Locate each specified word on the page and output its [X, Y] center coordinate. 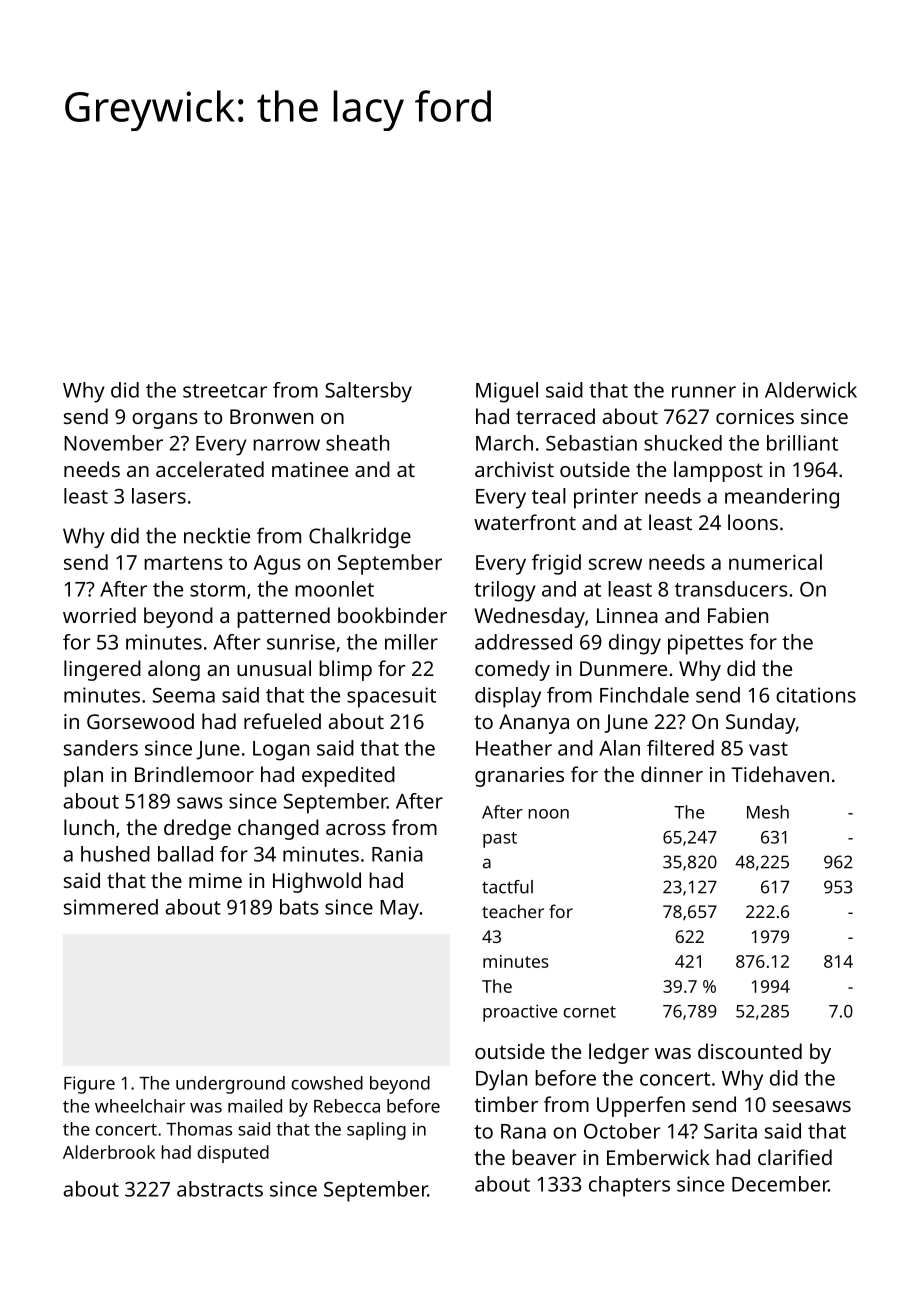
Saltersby [368, 392]
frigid [556, 564]
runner [704, 392]
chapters [629, 1186]
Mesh [768, 812]
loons [753, 522]
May [399, 910]
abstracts [220, 1189]
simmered [111, 907]
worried [99, 615]
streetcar [225, 391]
